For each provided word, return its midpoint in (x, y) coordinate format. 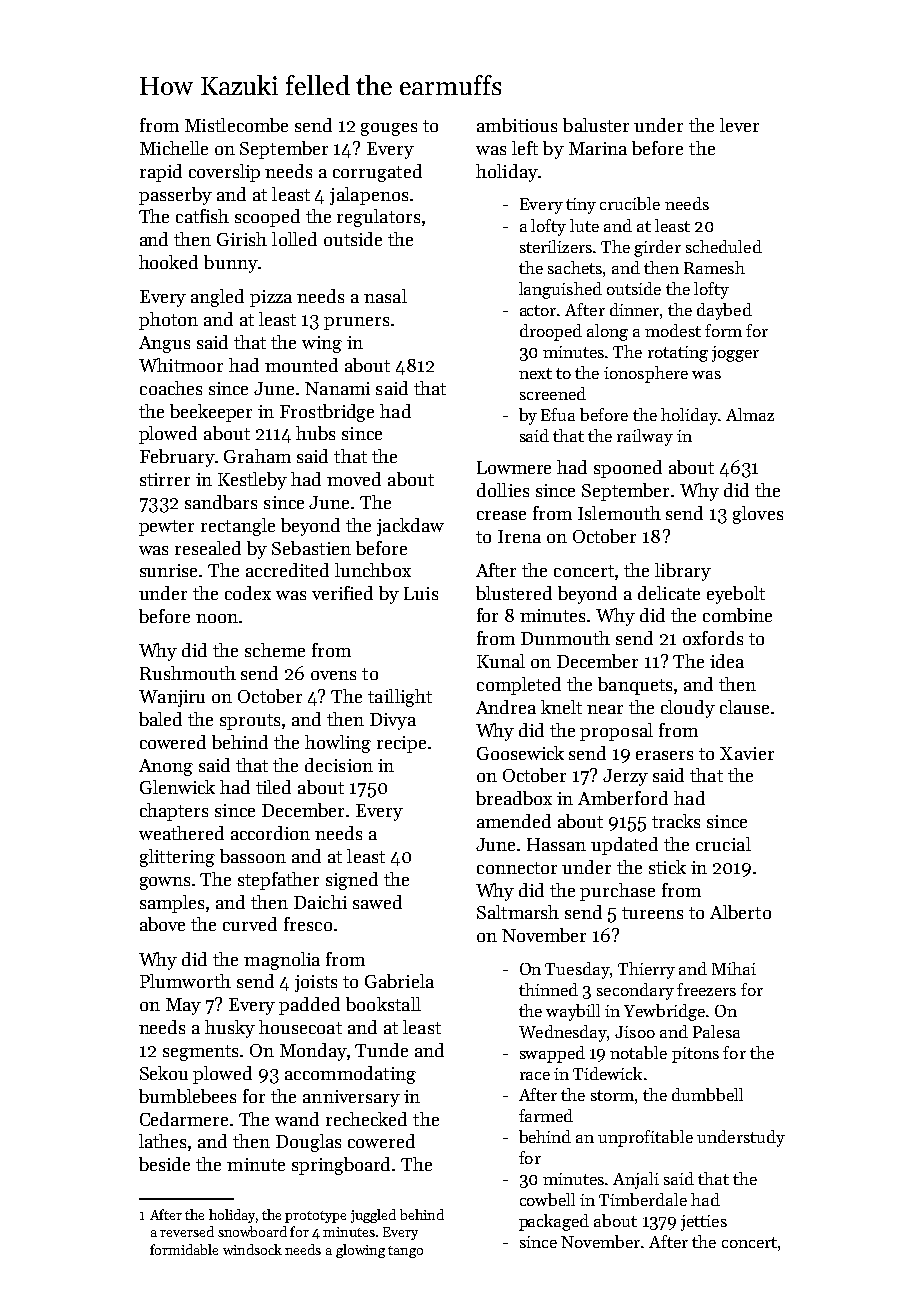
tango (405, 1252)
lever (739, 125)
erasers (664, 755)
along (607, 332)
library (683, 572)
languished (560, 290)
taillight (400, 698)
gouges (389, 129)
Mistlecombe (236, 125)
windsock (252, 1249)
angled (217, 298)
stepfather (278, 881)
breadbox (514, 798)
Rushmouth (188, 673)
